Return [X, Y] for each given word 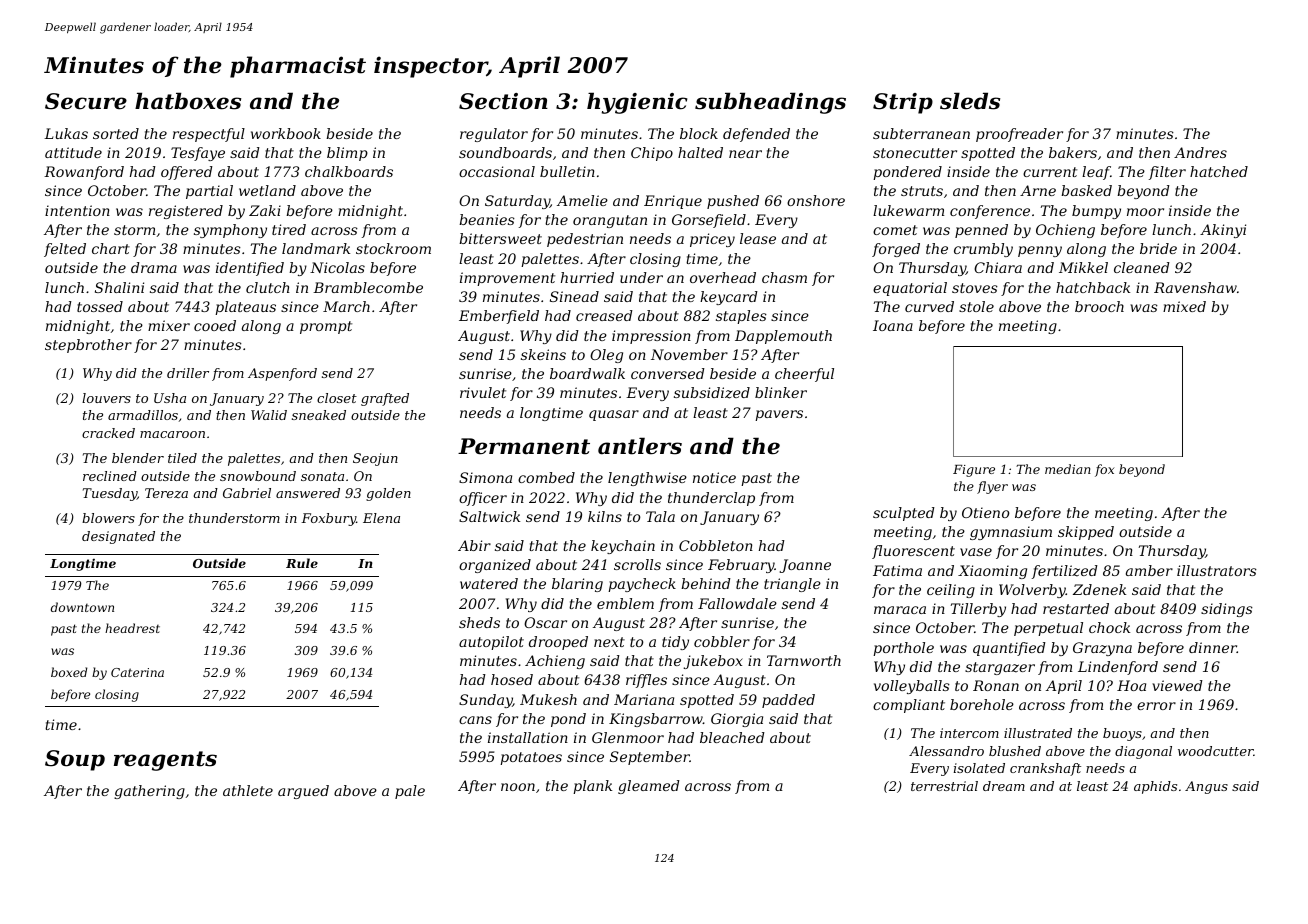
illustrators [1217, 570]
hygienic [637, 103]
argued [303, 792]
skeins [543, 354]
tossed [100, 306]
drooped [558, 643]
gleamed [649, 787]
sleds [970, 101]
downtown [82, 607]
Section [503, 101]
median [1068, 469]
